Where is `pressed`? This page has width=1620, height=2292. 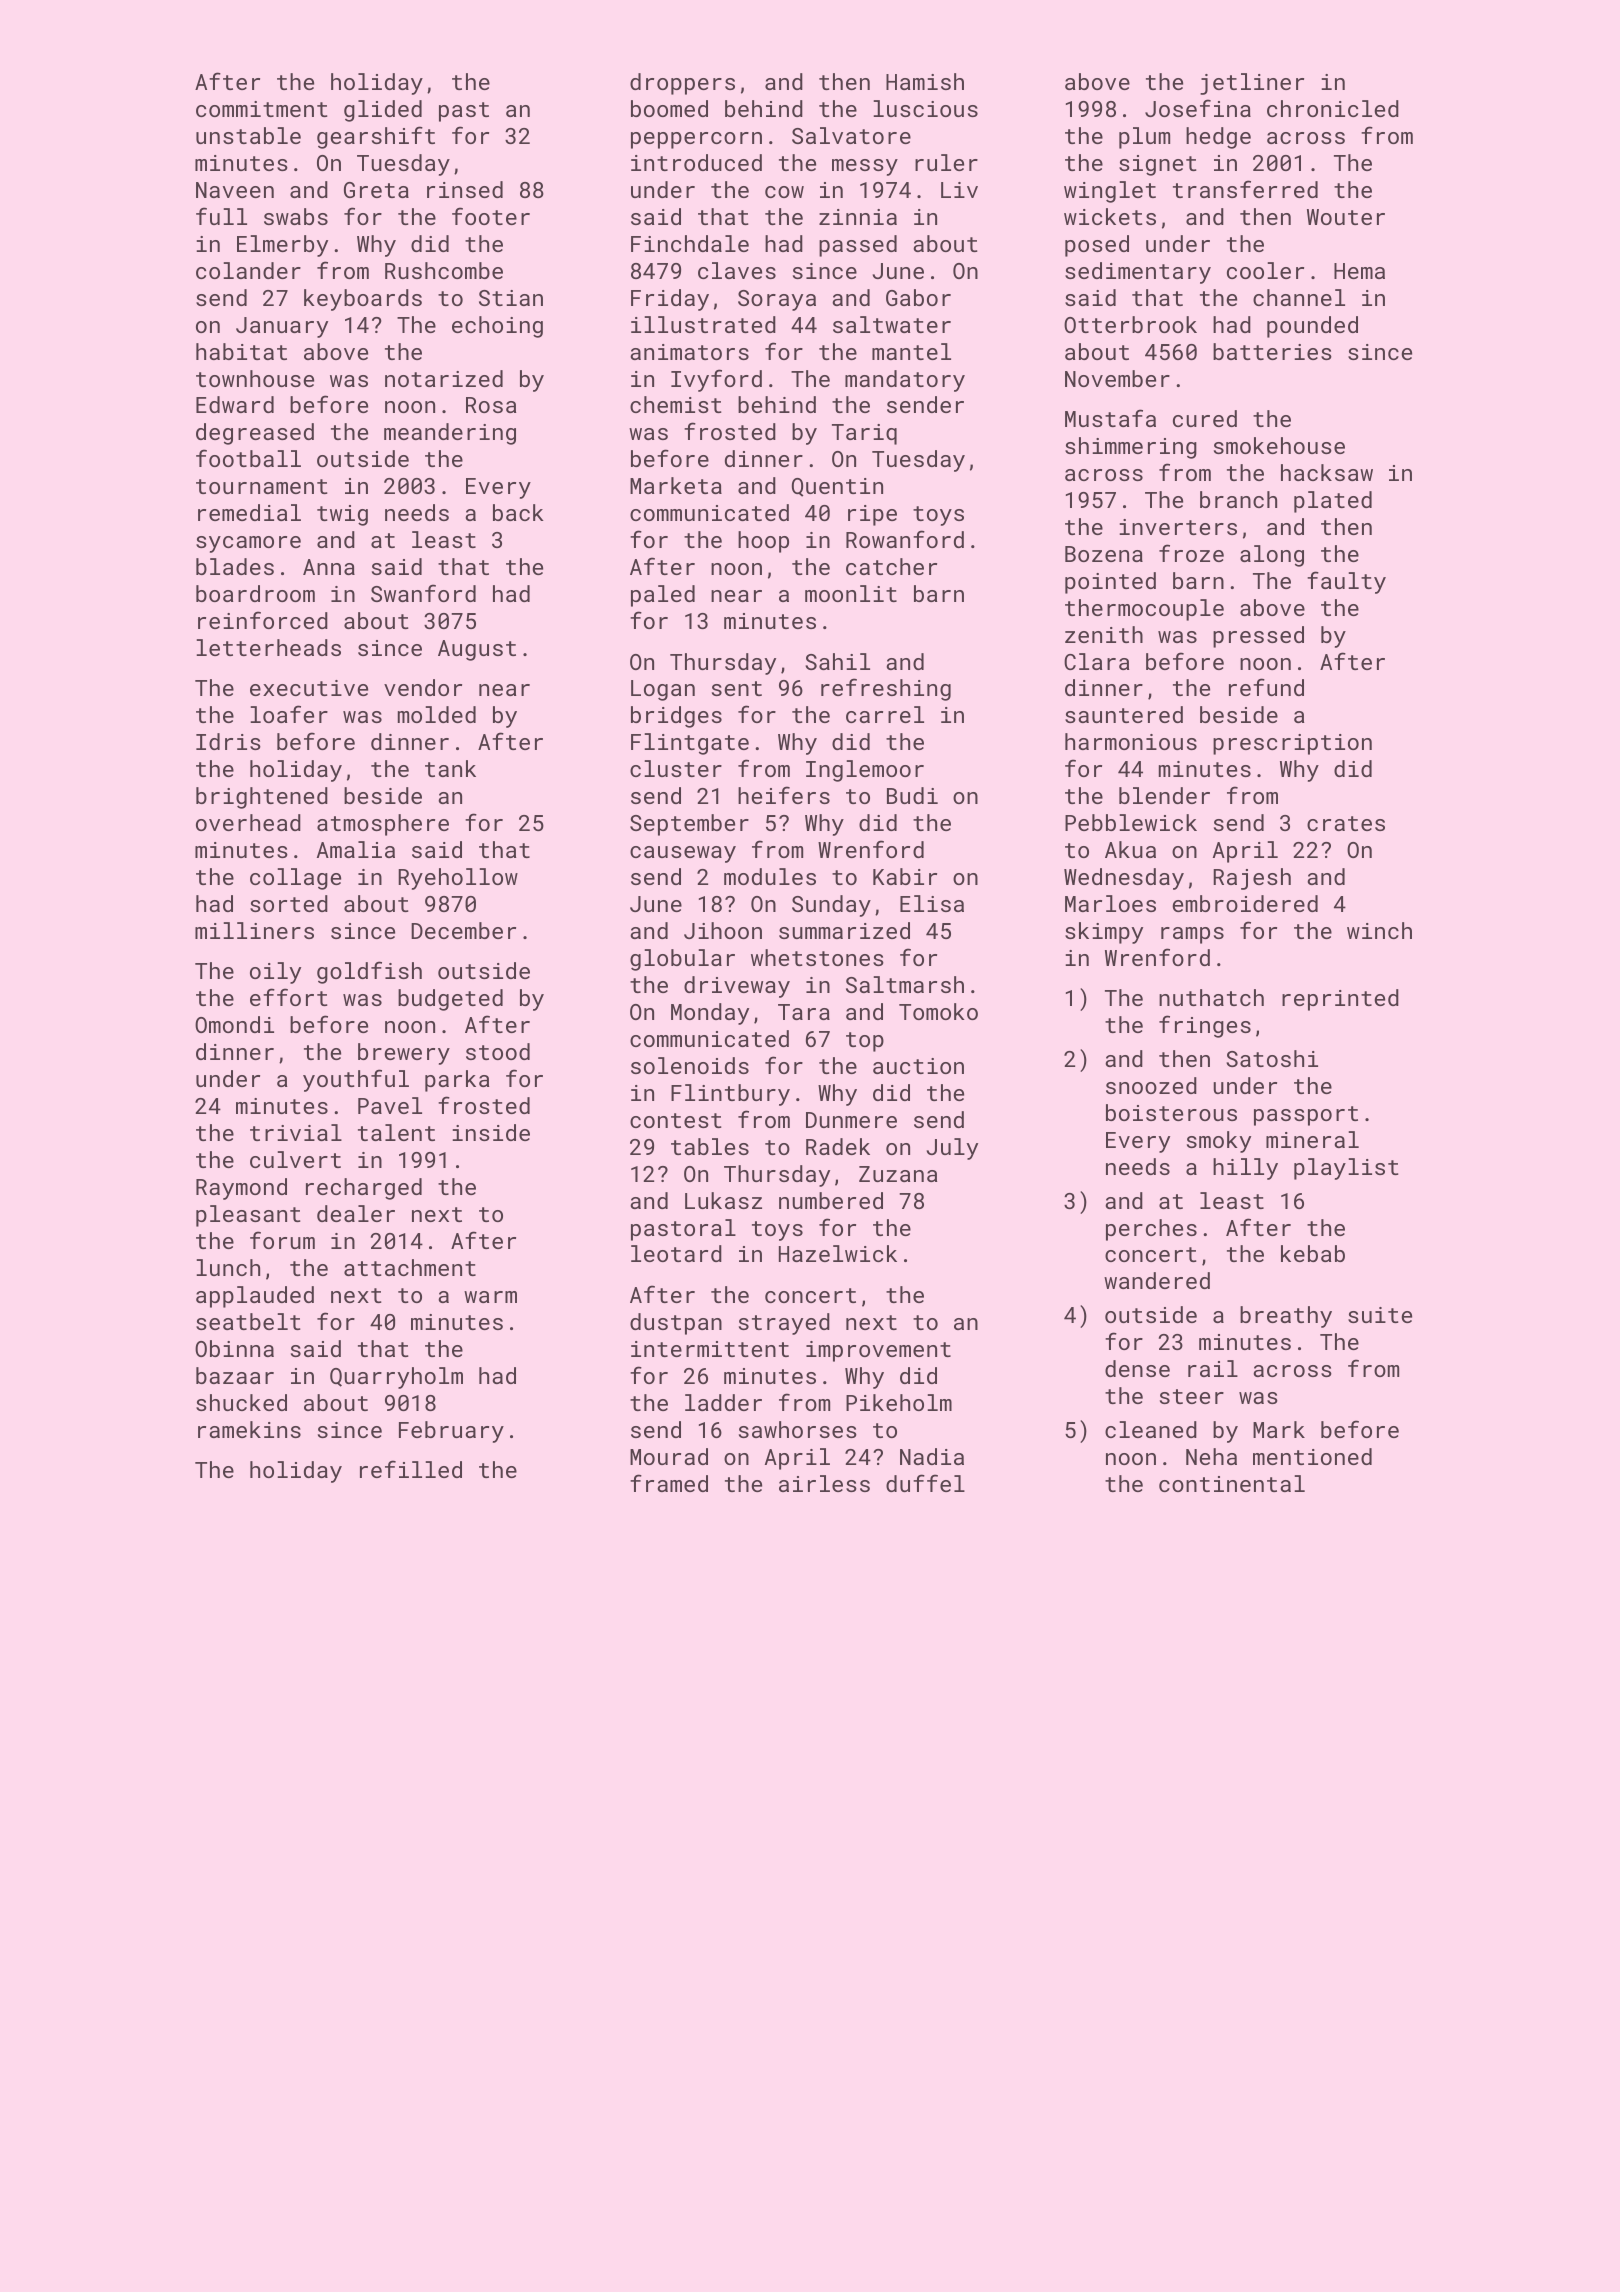 pressed is located at coordinates (1258, 637).
